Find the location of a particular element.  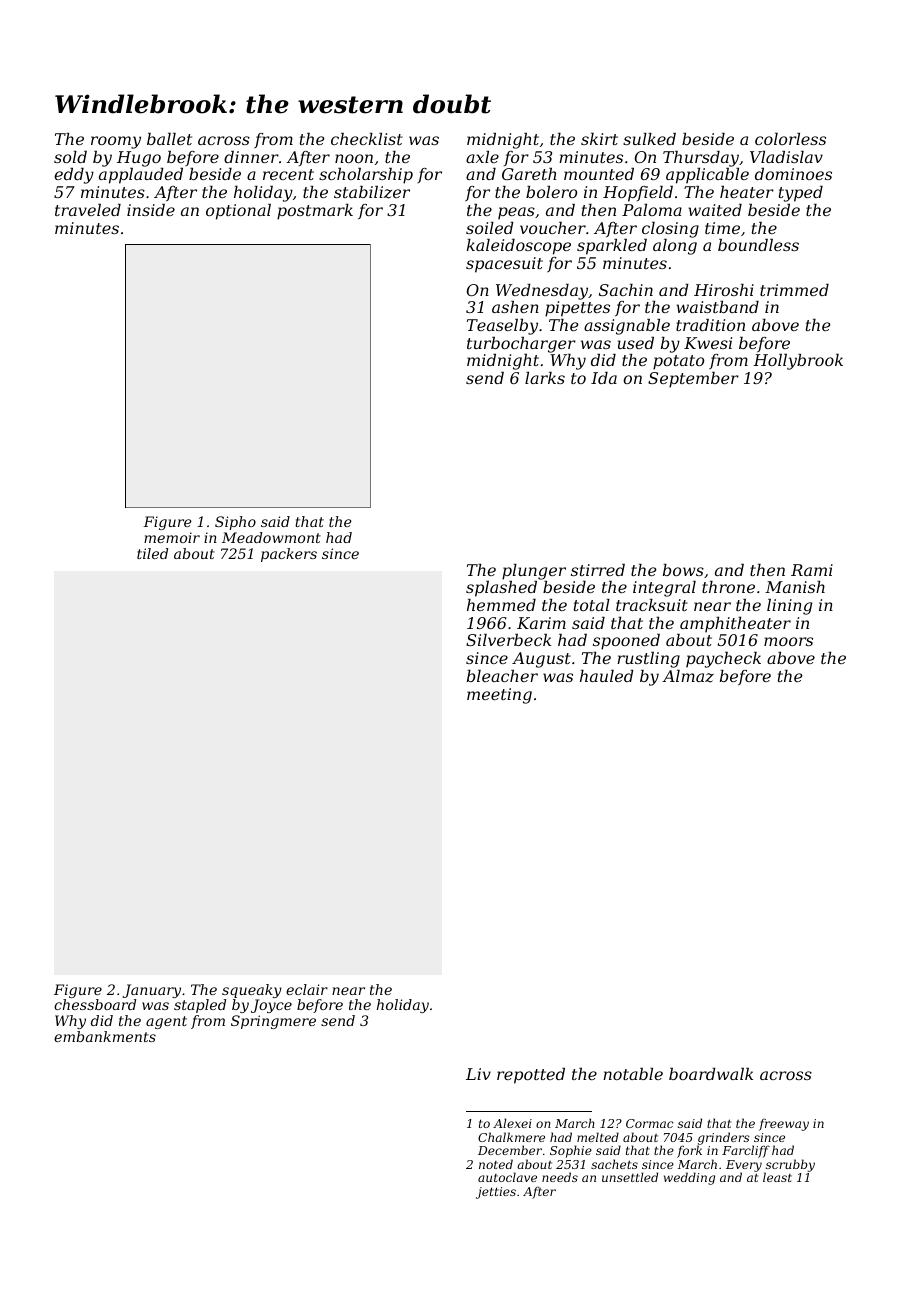

January is located at coordinates (152, 991).
